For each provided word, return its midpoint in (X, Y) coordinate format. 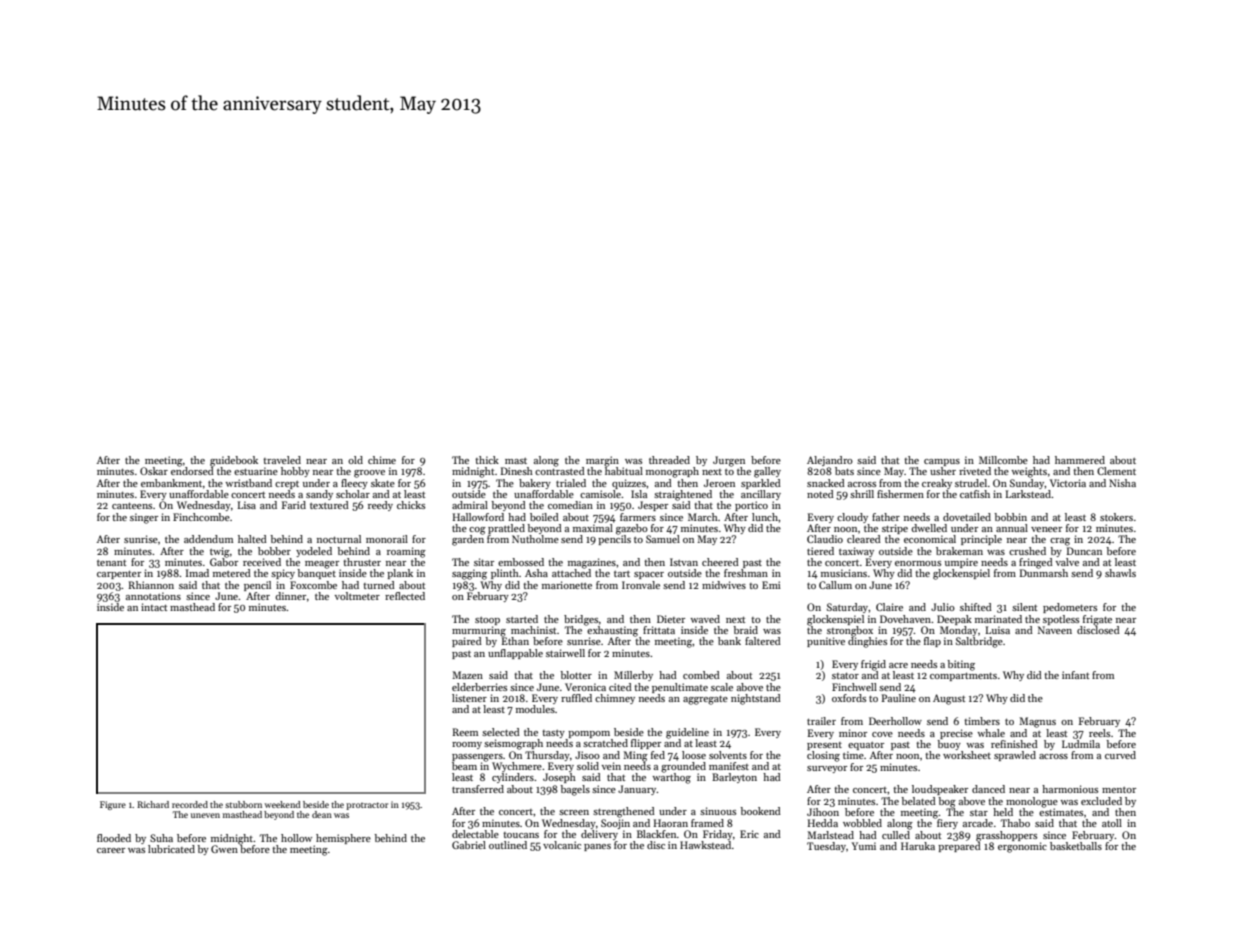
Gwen (224, 849)
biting (961, 665)
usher (943, 471)
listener (469, 698)
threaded (669, 460)
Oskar (154, 471)
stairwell (565, 653)
